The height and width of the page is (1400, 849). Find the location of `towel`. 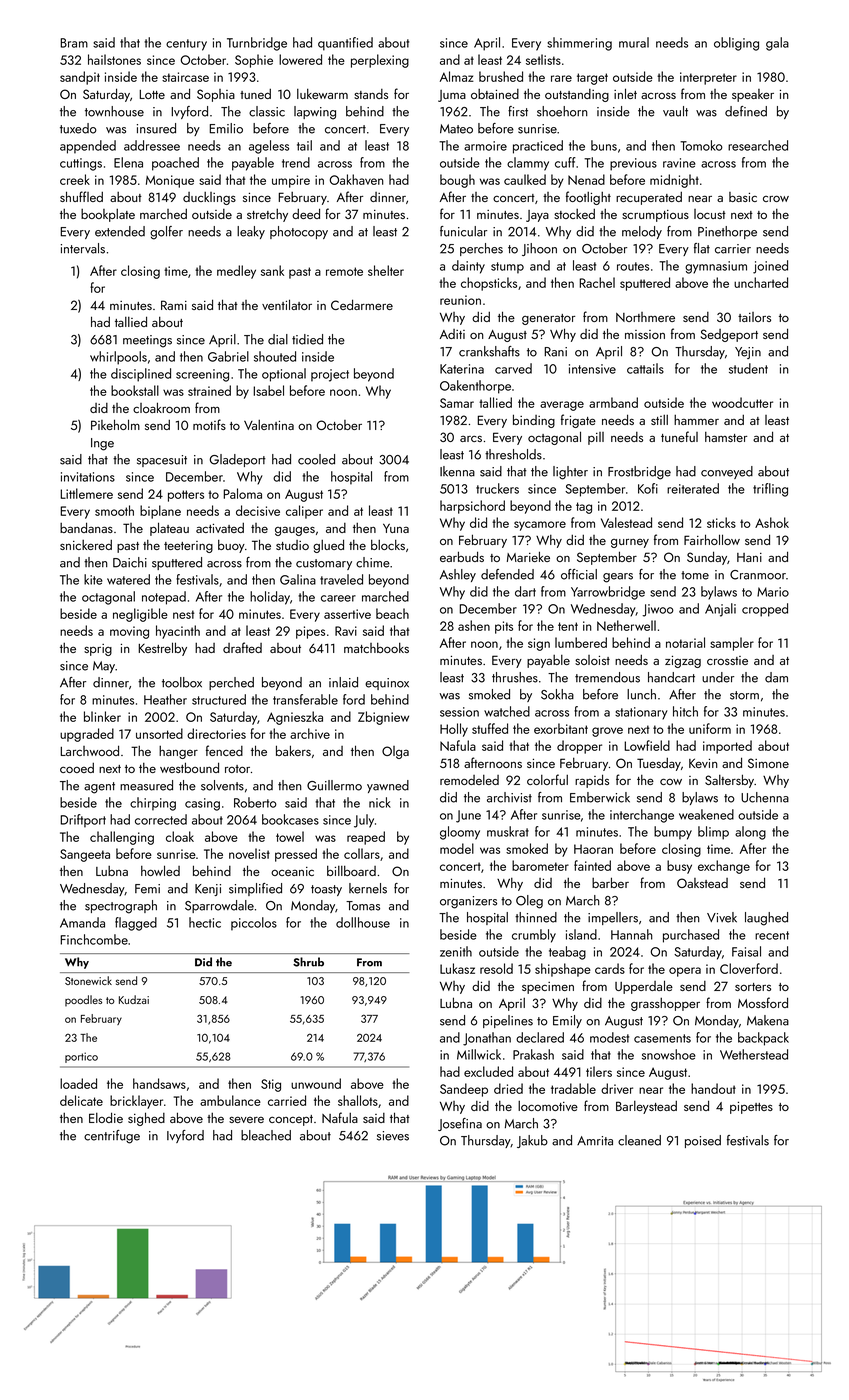

towel is located at coordinates (290, 836).
